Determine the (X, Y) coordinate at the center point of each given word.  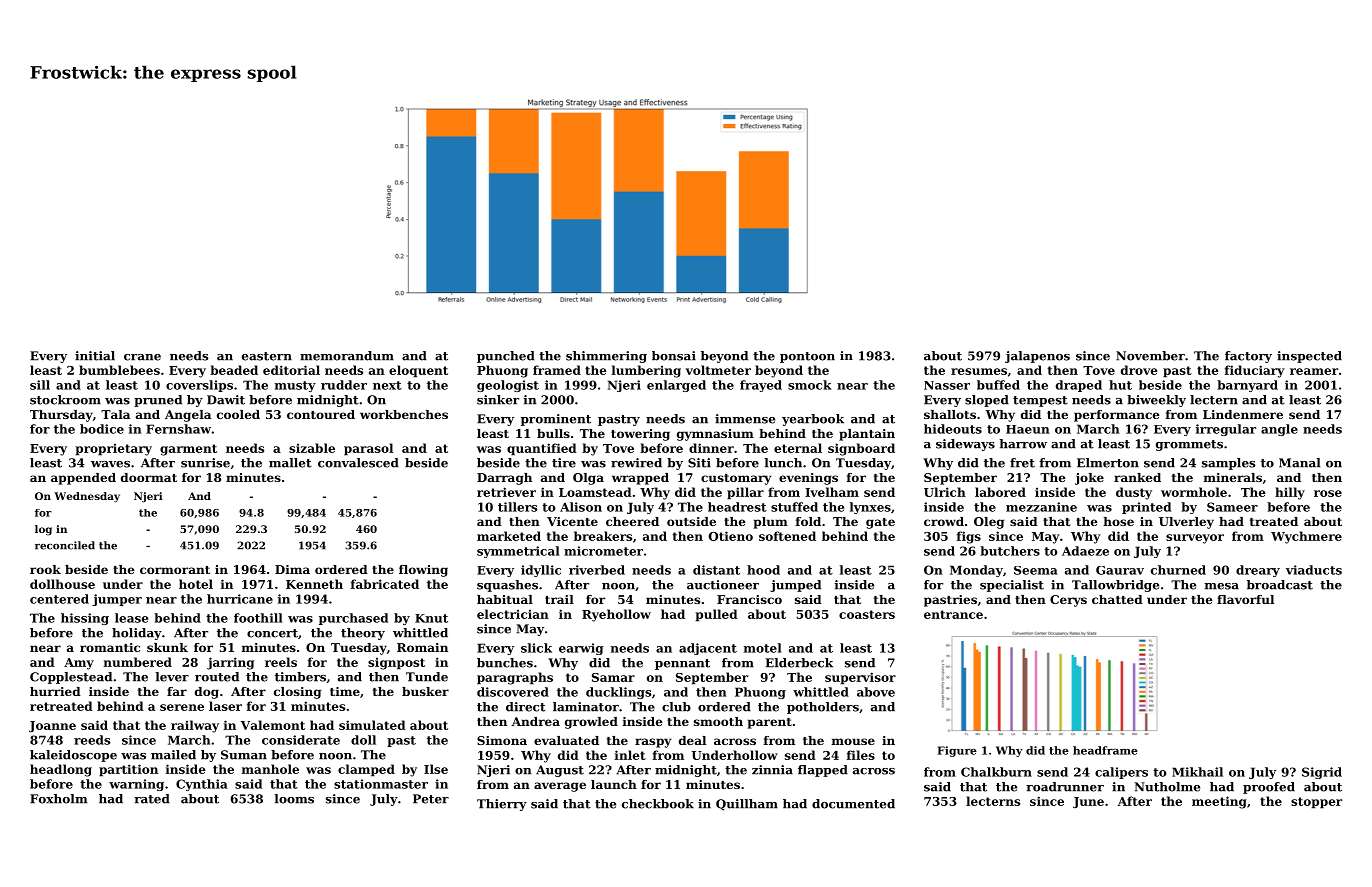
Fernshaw (178, 429)
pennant (682, 664)
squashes (507, 586)
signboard (861, 449)
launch (614, 784)
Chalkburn (996, 772)
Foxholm (58, 799)
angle (1279, 430)
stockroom (65, 400)
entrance (953, 614)
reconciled (65, 545)
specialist (1012, 586)
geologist (508, 386)
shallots (950, 414)
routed (217, 677)
